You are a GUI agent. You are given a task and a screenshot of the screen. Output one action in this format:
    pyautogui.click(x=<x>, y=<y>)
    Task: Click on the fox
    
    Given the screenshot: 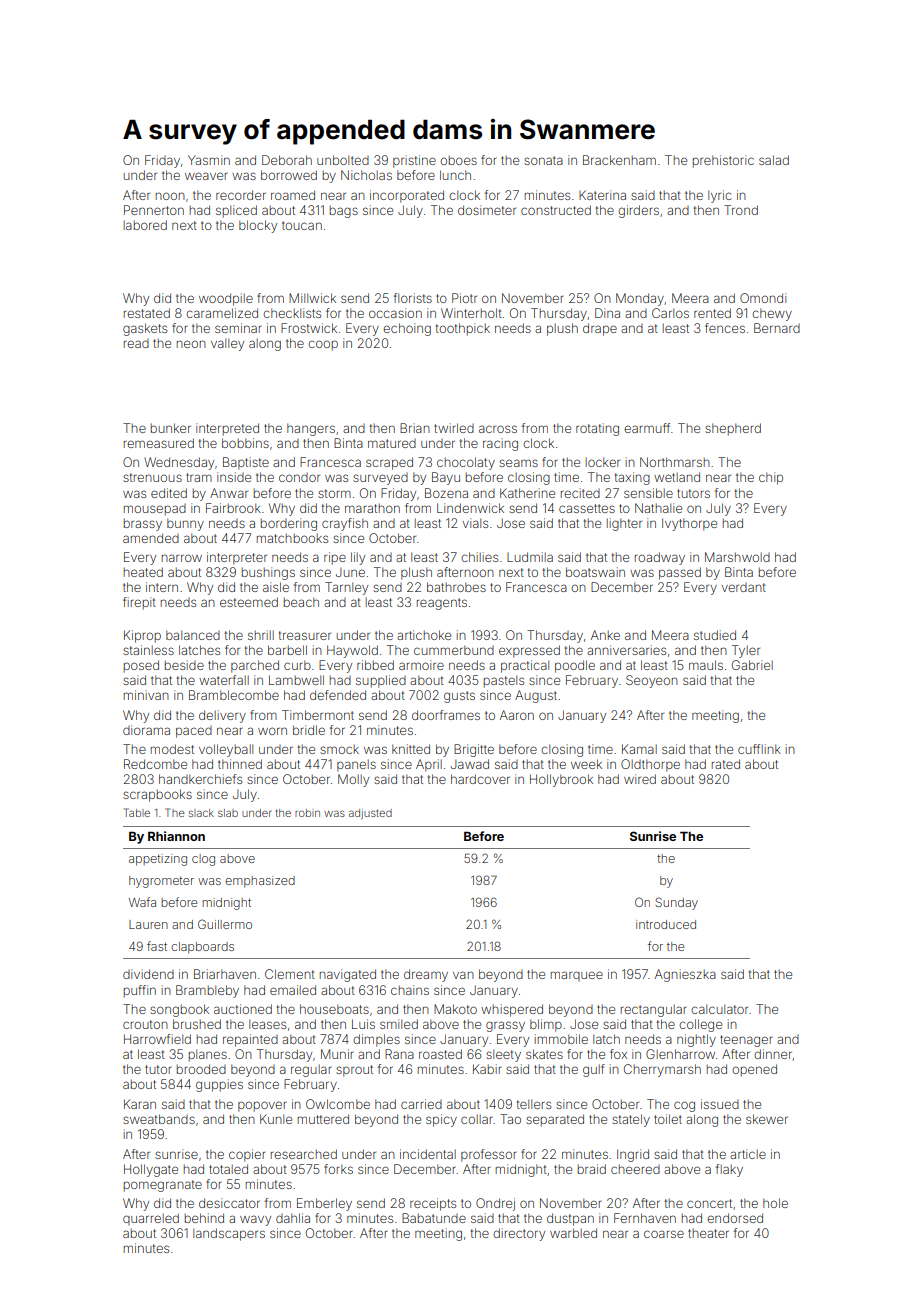 What is the action you would take?
    pyautogui.click(x=618, y=1054)
